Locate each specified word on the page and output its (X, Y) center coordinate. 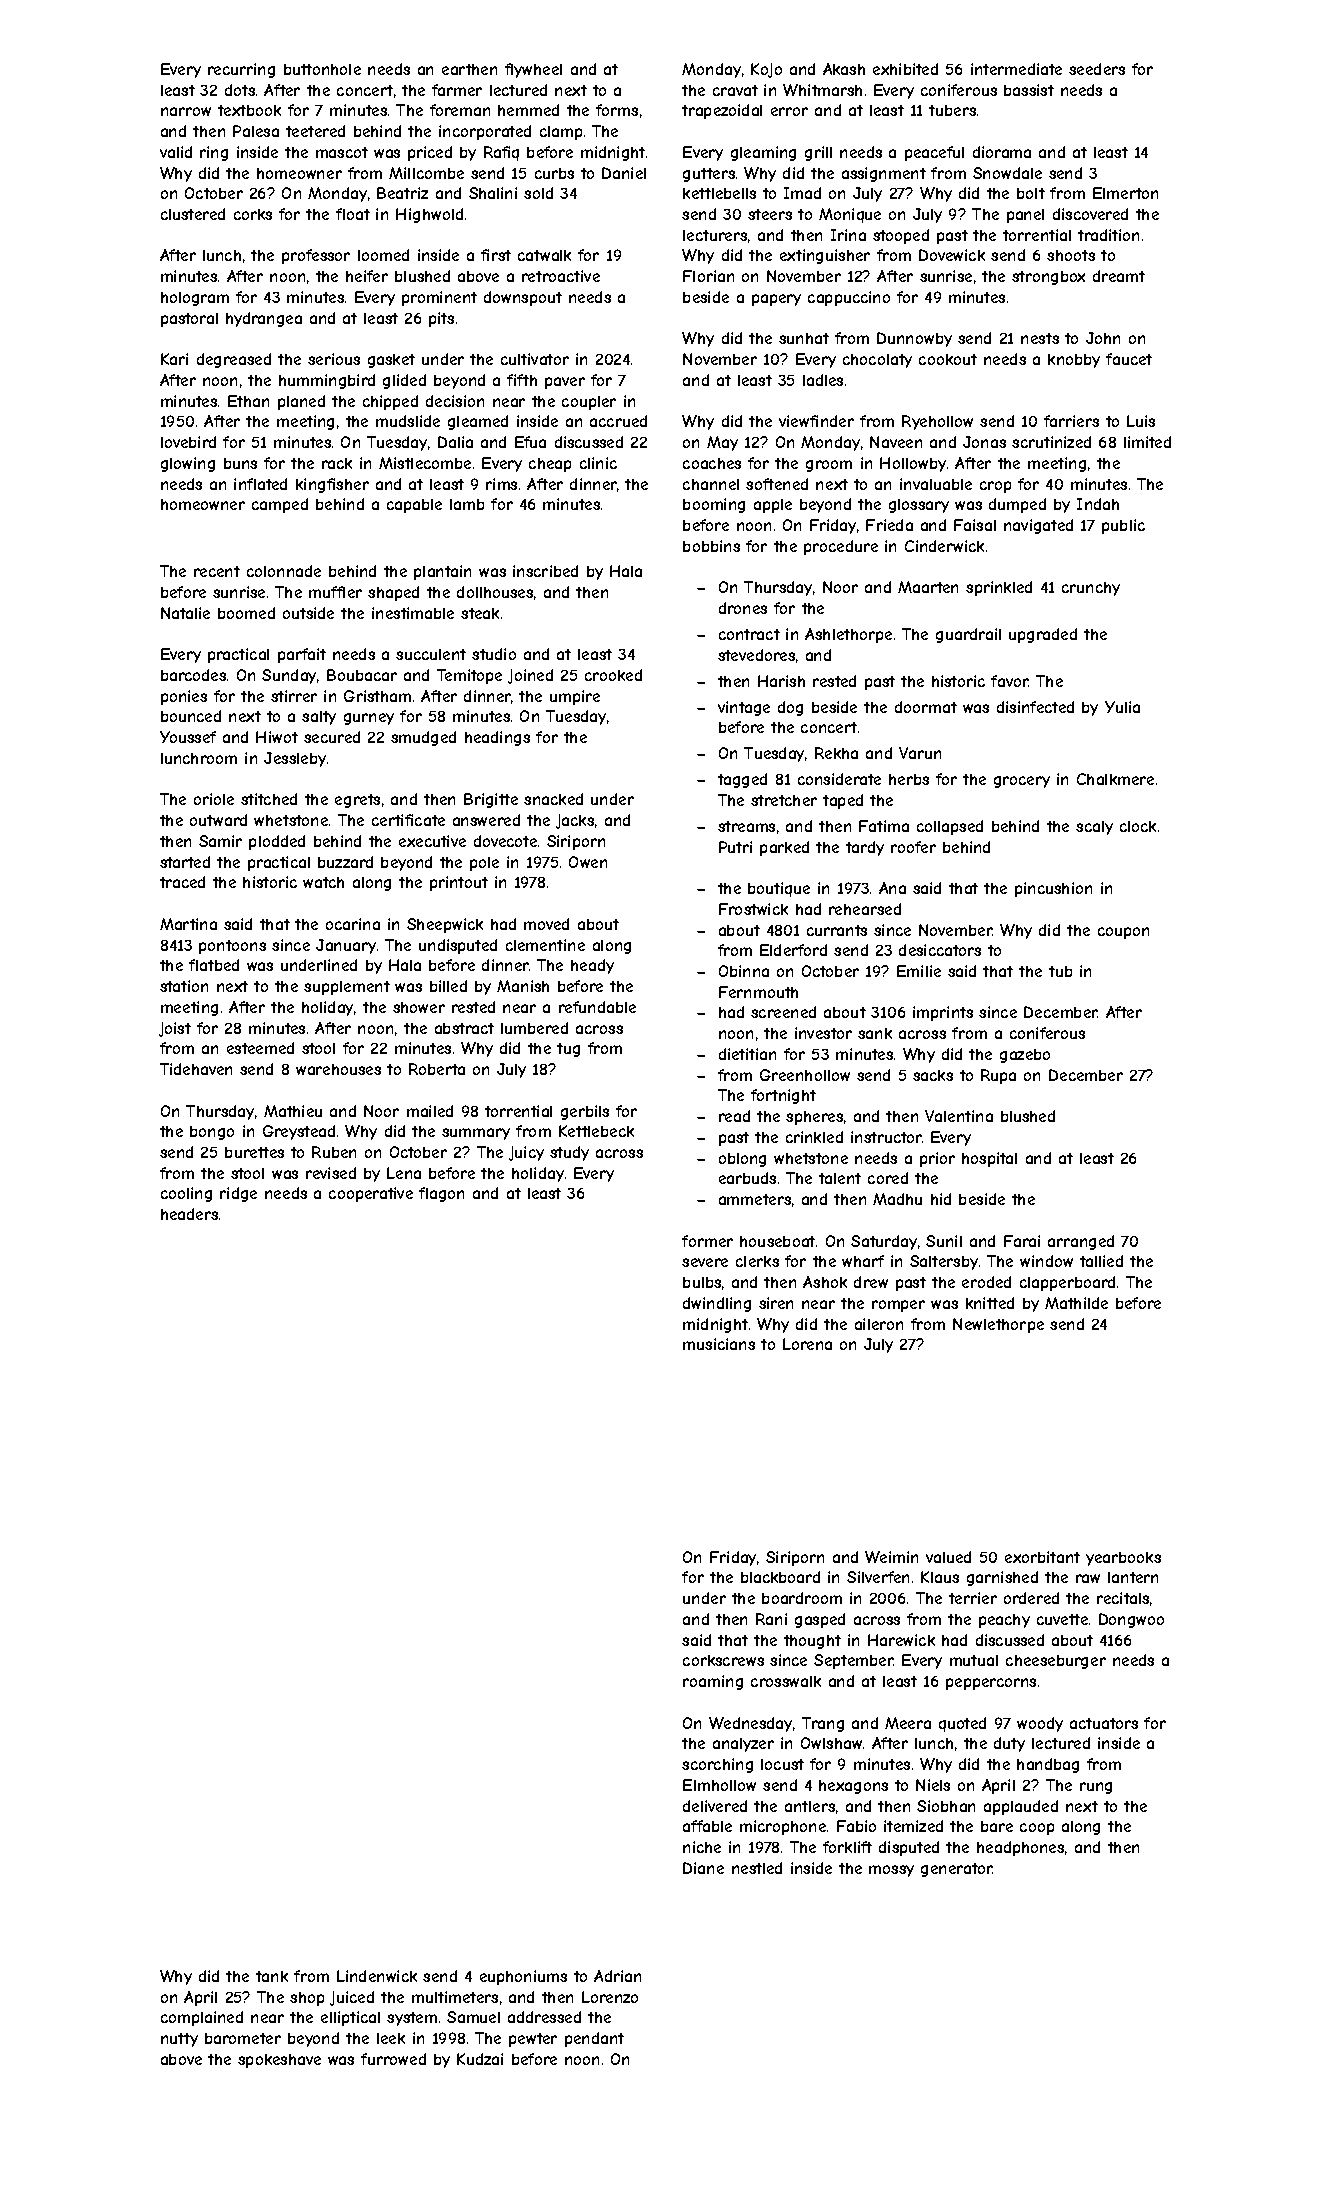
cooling (186, 1194)
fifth (522, 380)
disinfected (1035, 707)
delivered (715, 1806)
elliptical (350, 2018)
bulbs (702, 1282)
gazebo (1025, 1056)
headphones (1020, 1848)
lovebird (188, 442)
